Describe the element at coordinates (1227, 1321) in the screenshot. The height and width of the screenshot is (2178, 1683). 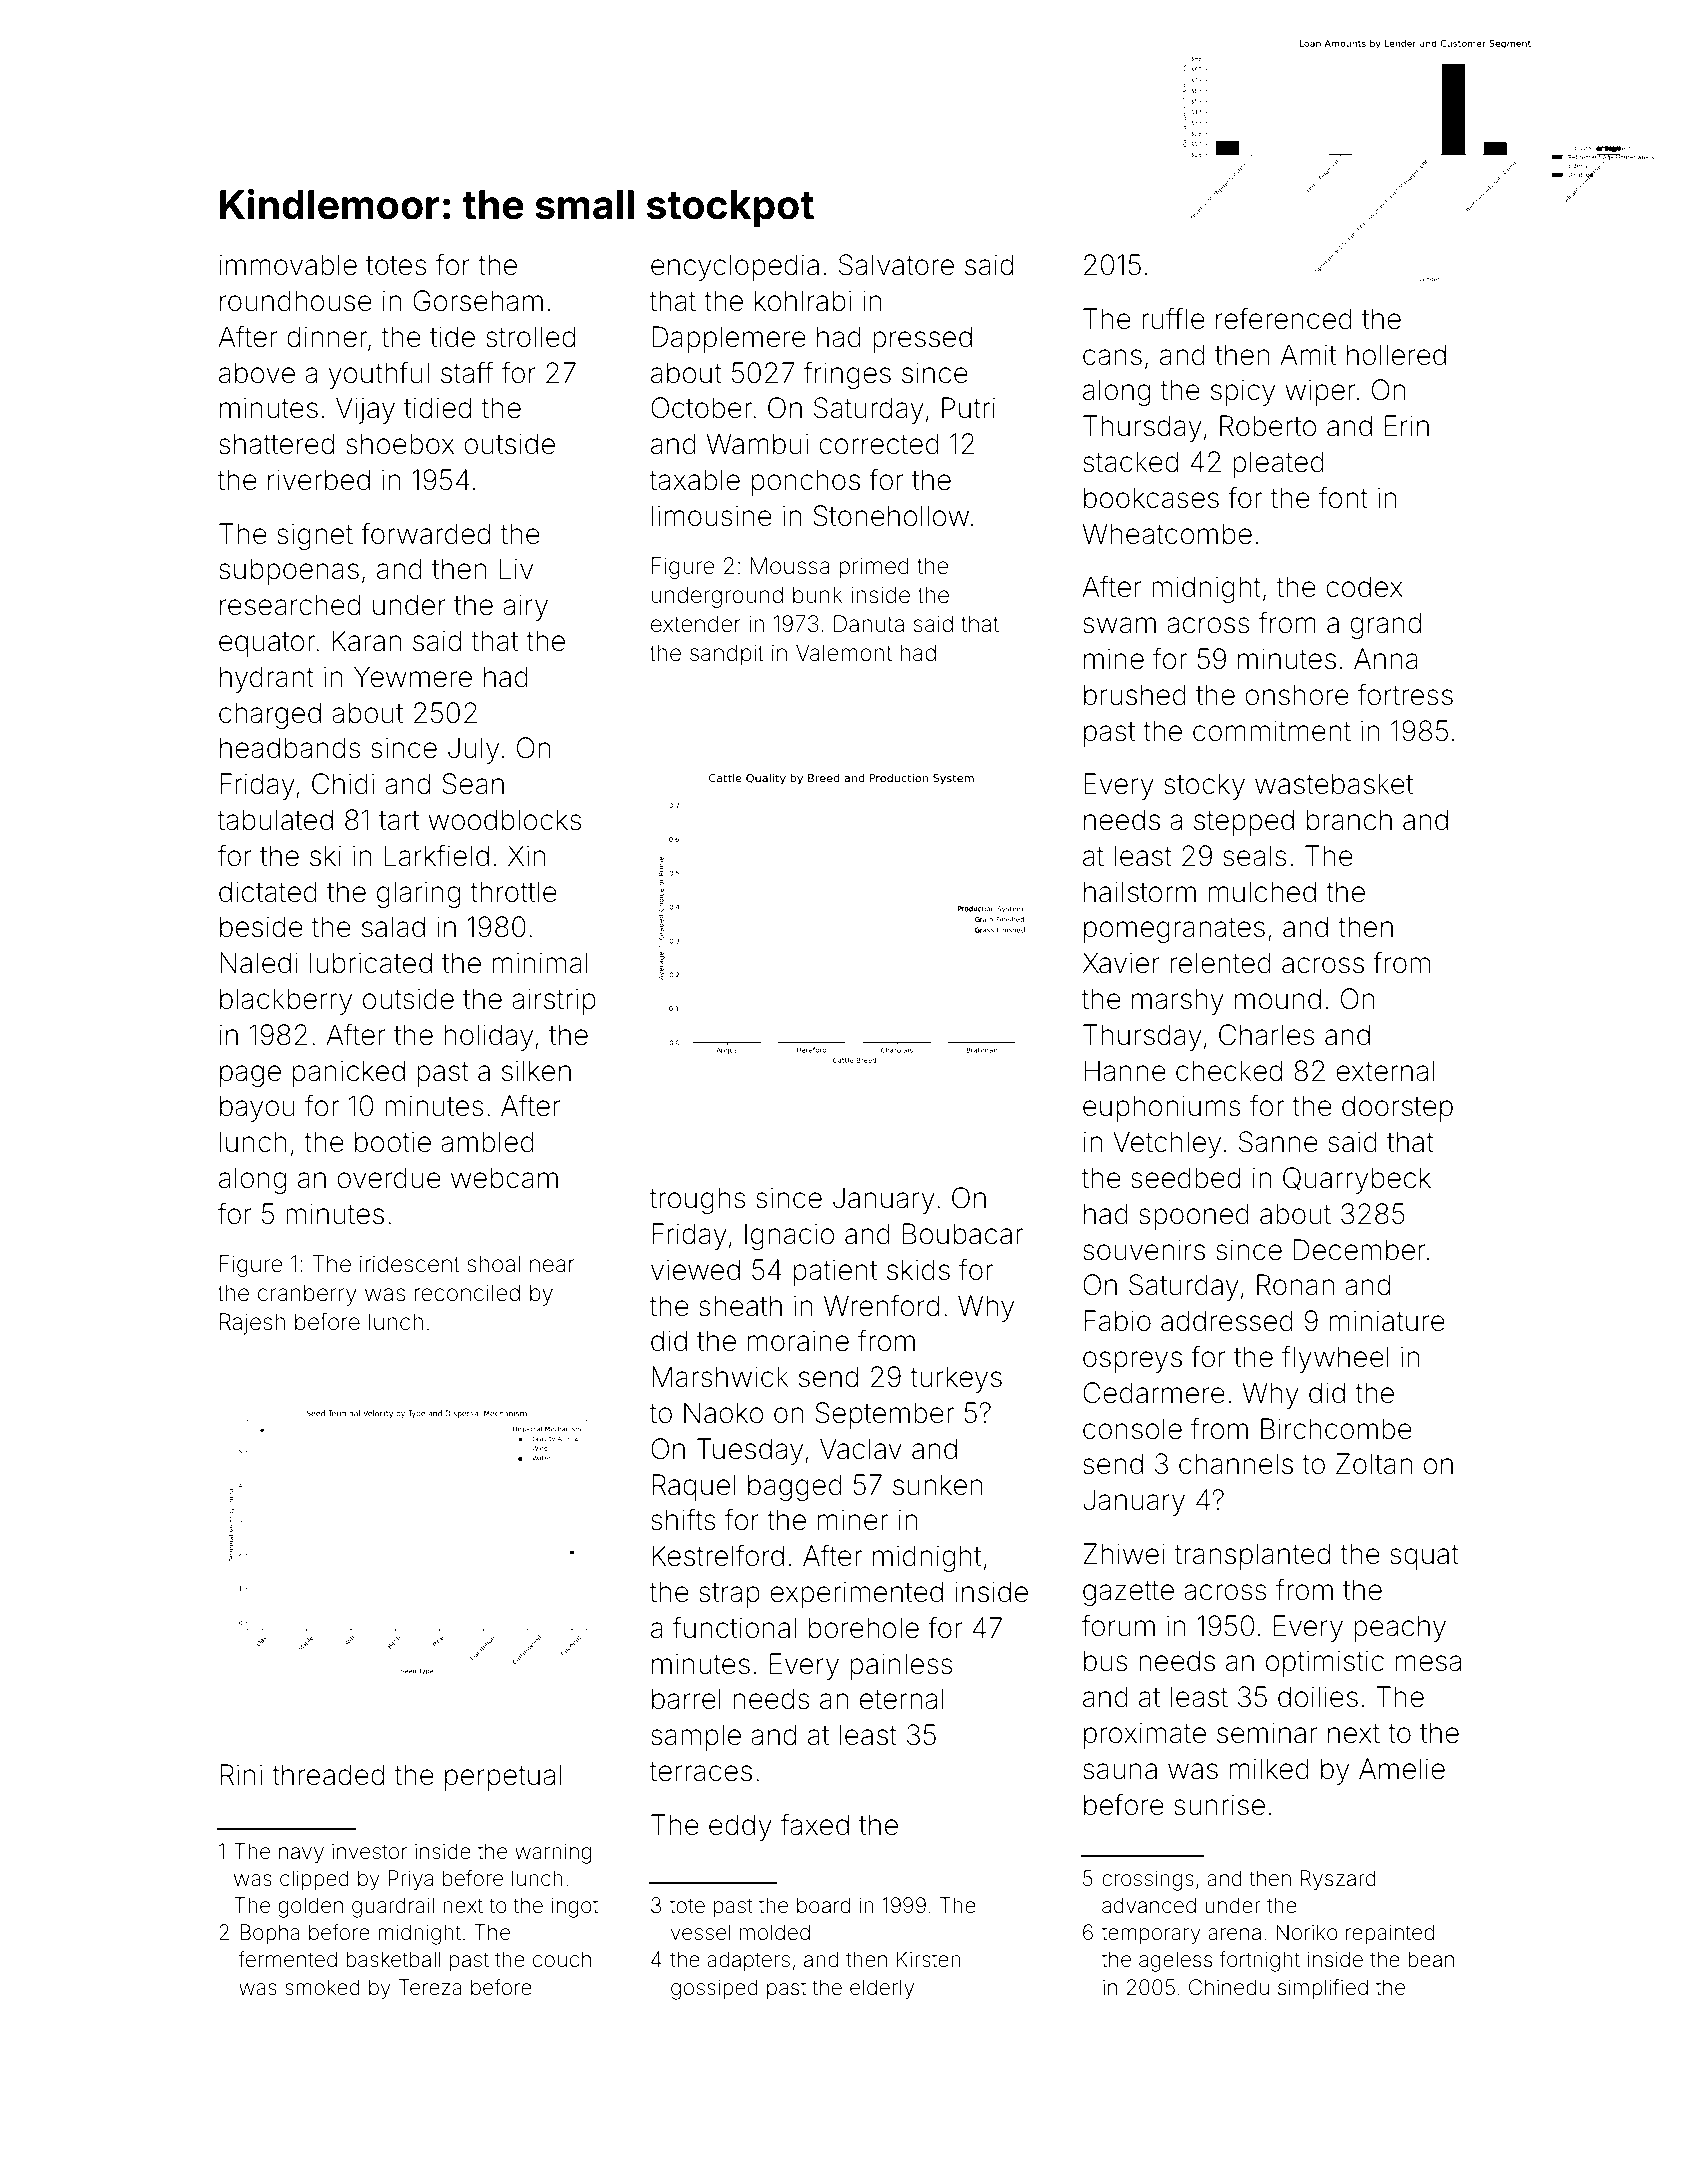
I see `addressed` at that location.
